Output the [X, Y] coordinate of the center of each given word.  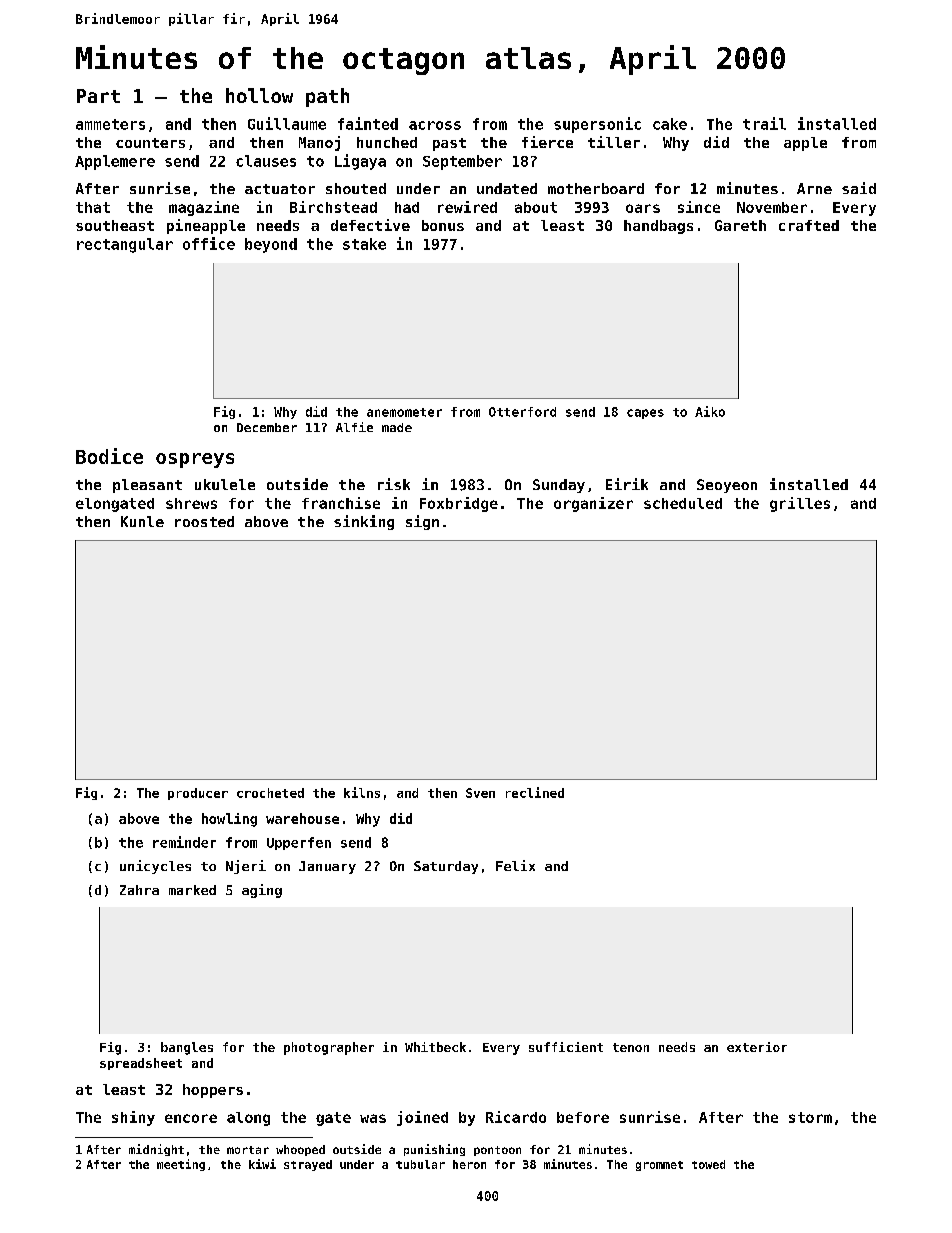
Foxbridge [459, 504]
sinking [364, 522]
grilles [800, 504]
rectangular [125, 245]
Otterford [522, 412]
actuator [280, 189]
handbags [658, 227]
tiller [614, 142]
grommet [659, 1166]
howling [229, 820]
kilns [362, 792]
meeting [181, 1165]
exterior [757, 1047]
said [859, 188]
